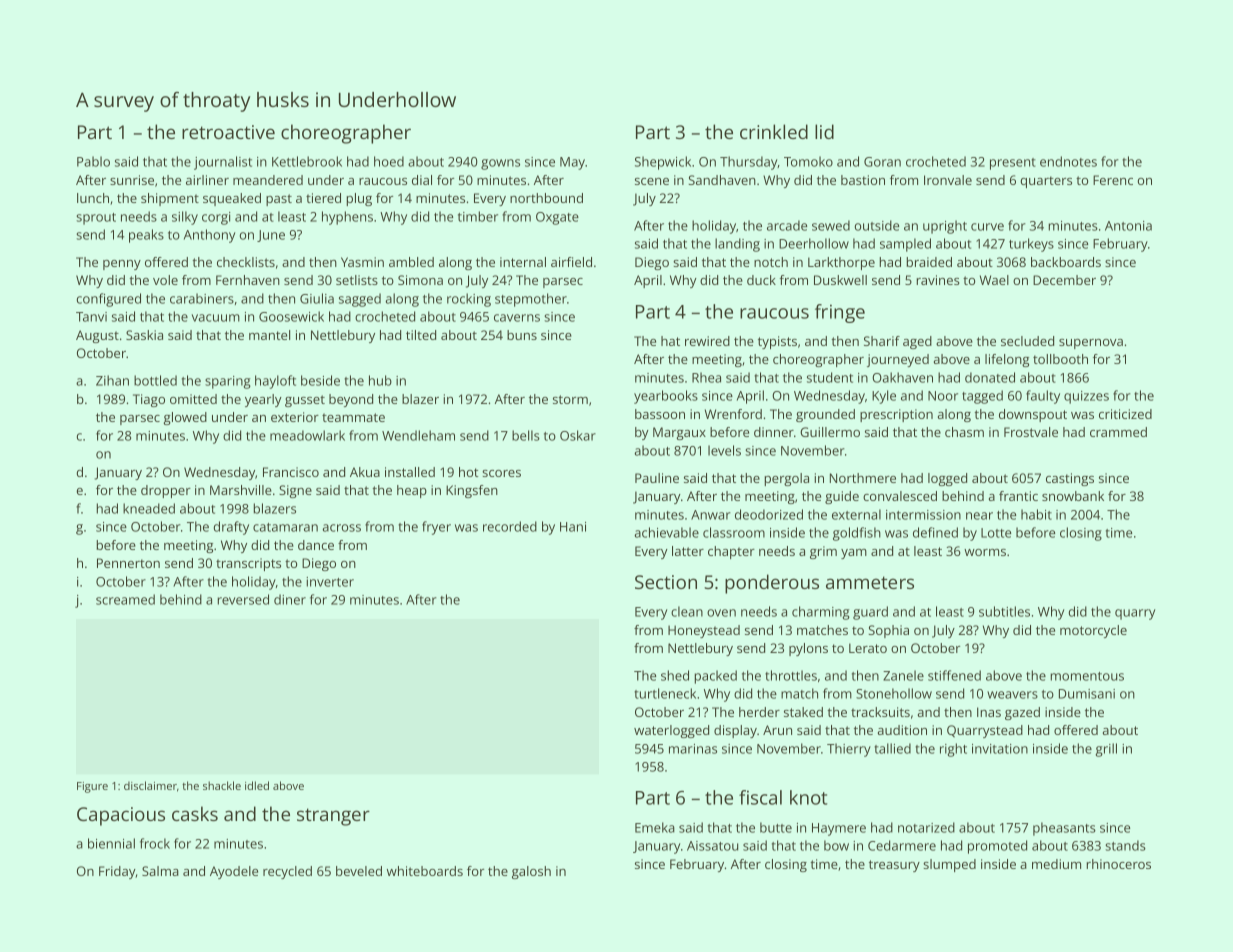 The image size is (1233, 952). What do you see at coordinates (557, 218) in the screenshot?
I see `Oxgate` at bounding box center [557, 218].
